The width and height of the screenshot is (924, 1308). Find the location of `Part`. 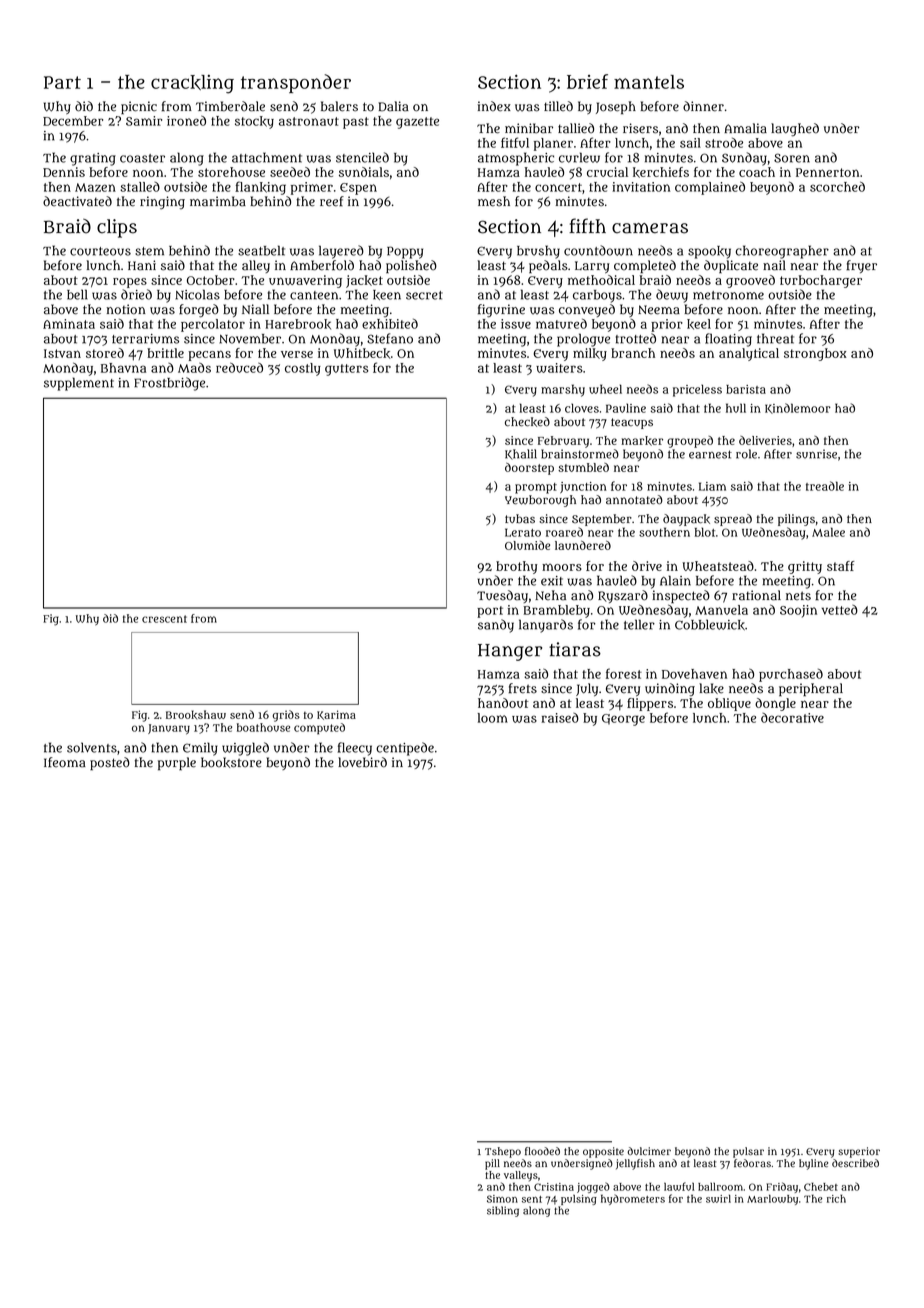

Part is located at coordinates (62, 82).
